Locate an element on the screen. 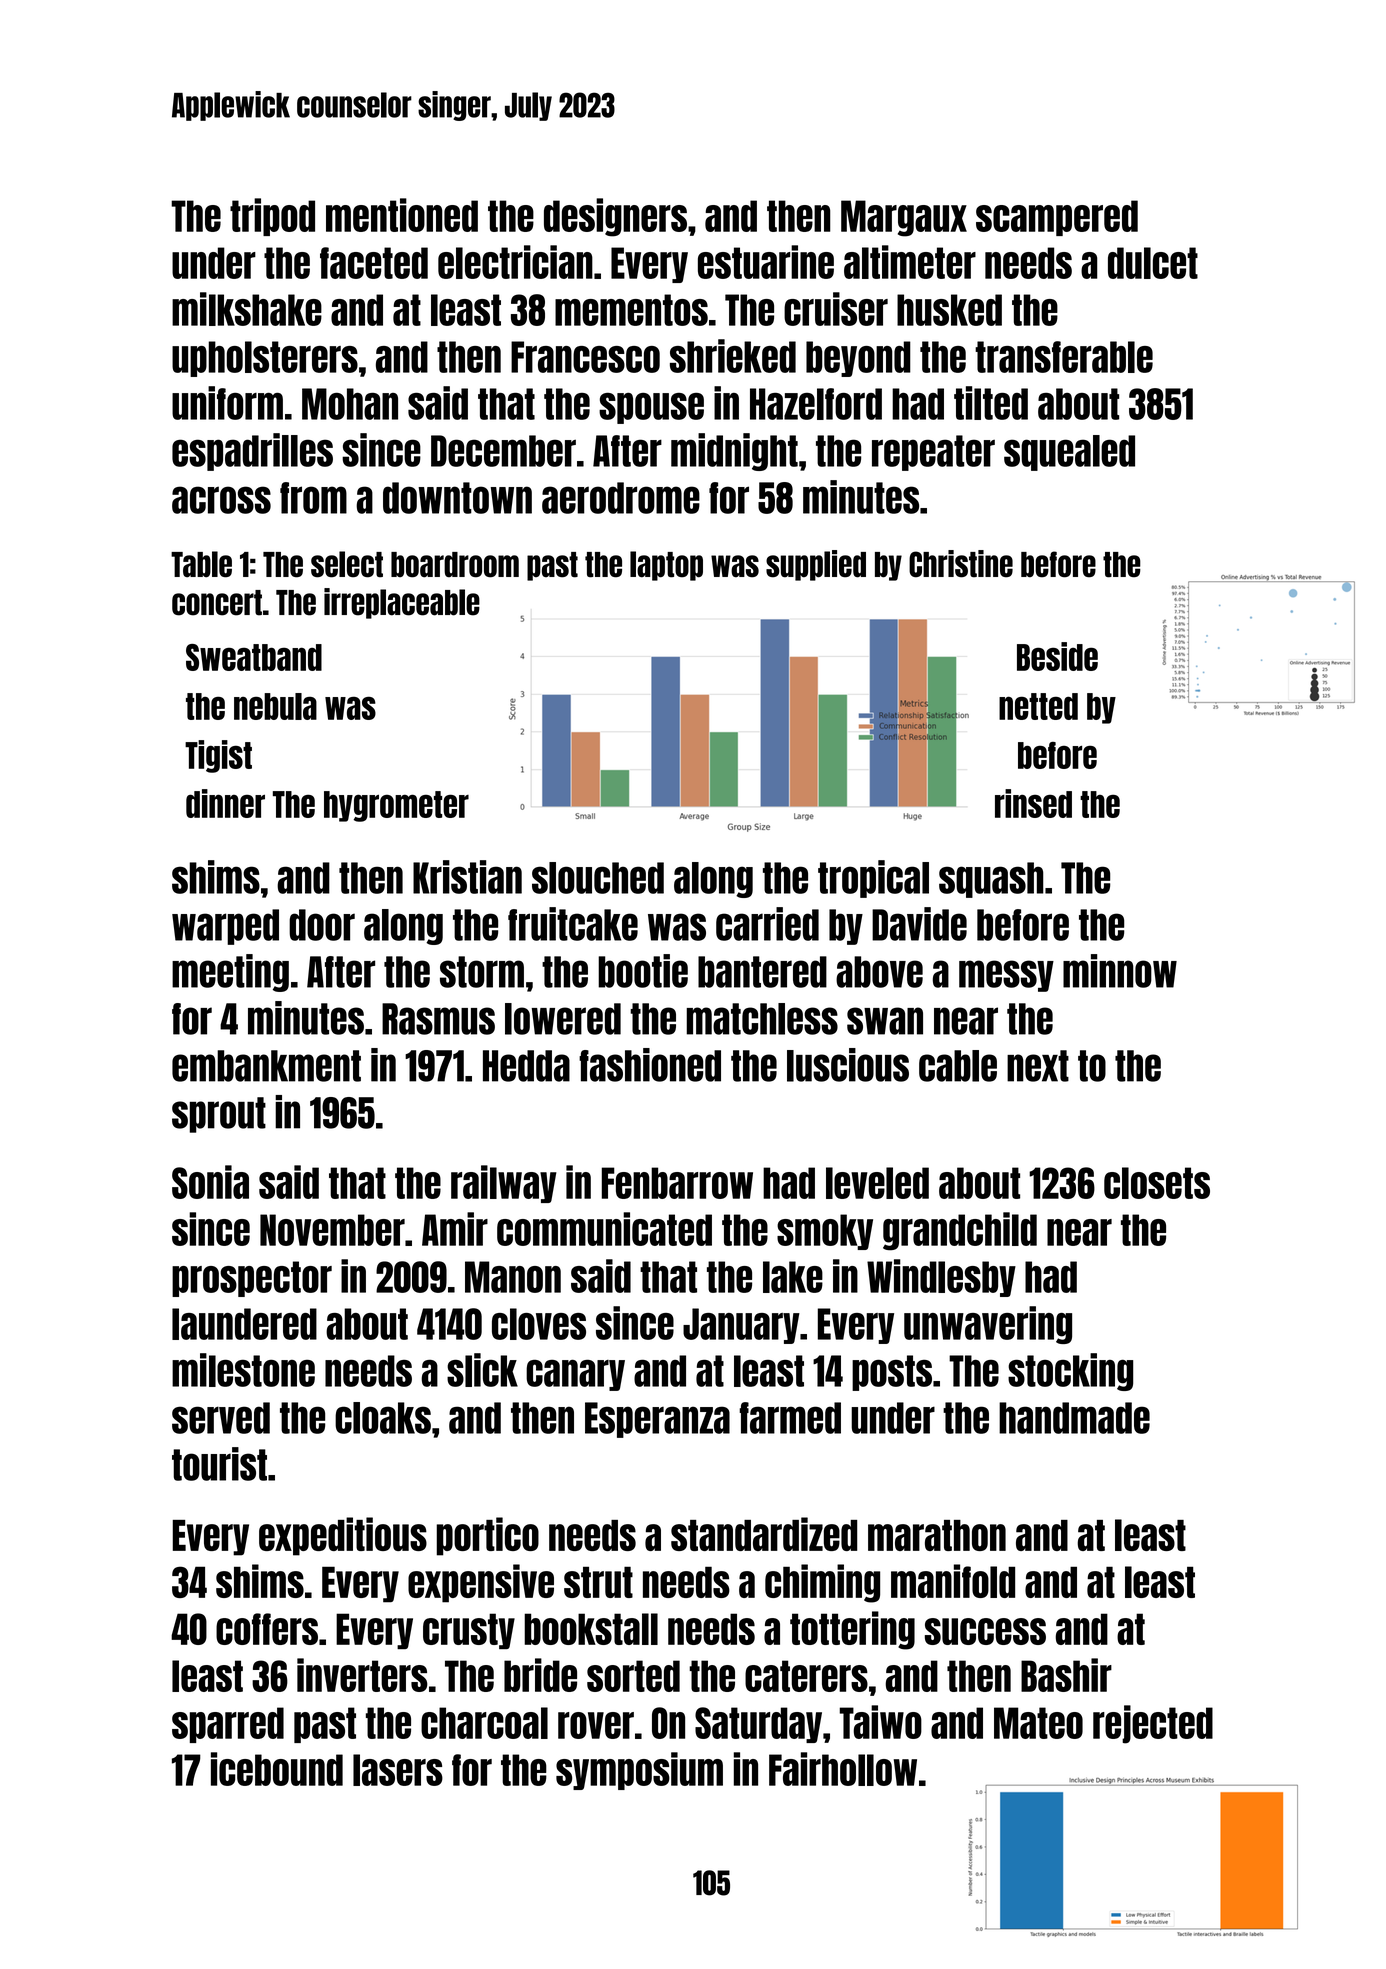  Amir is located at coordinates (455, 1229).
